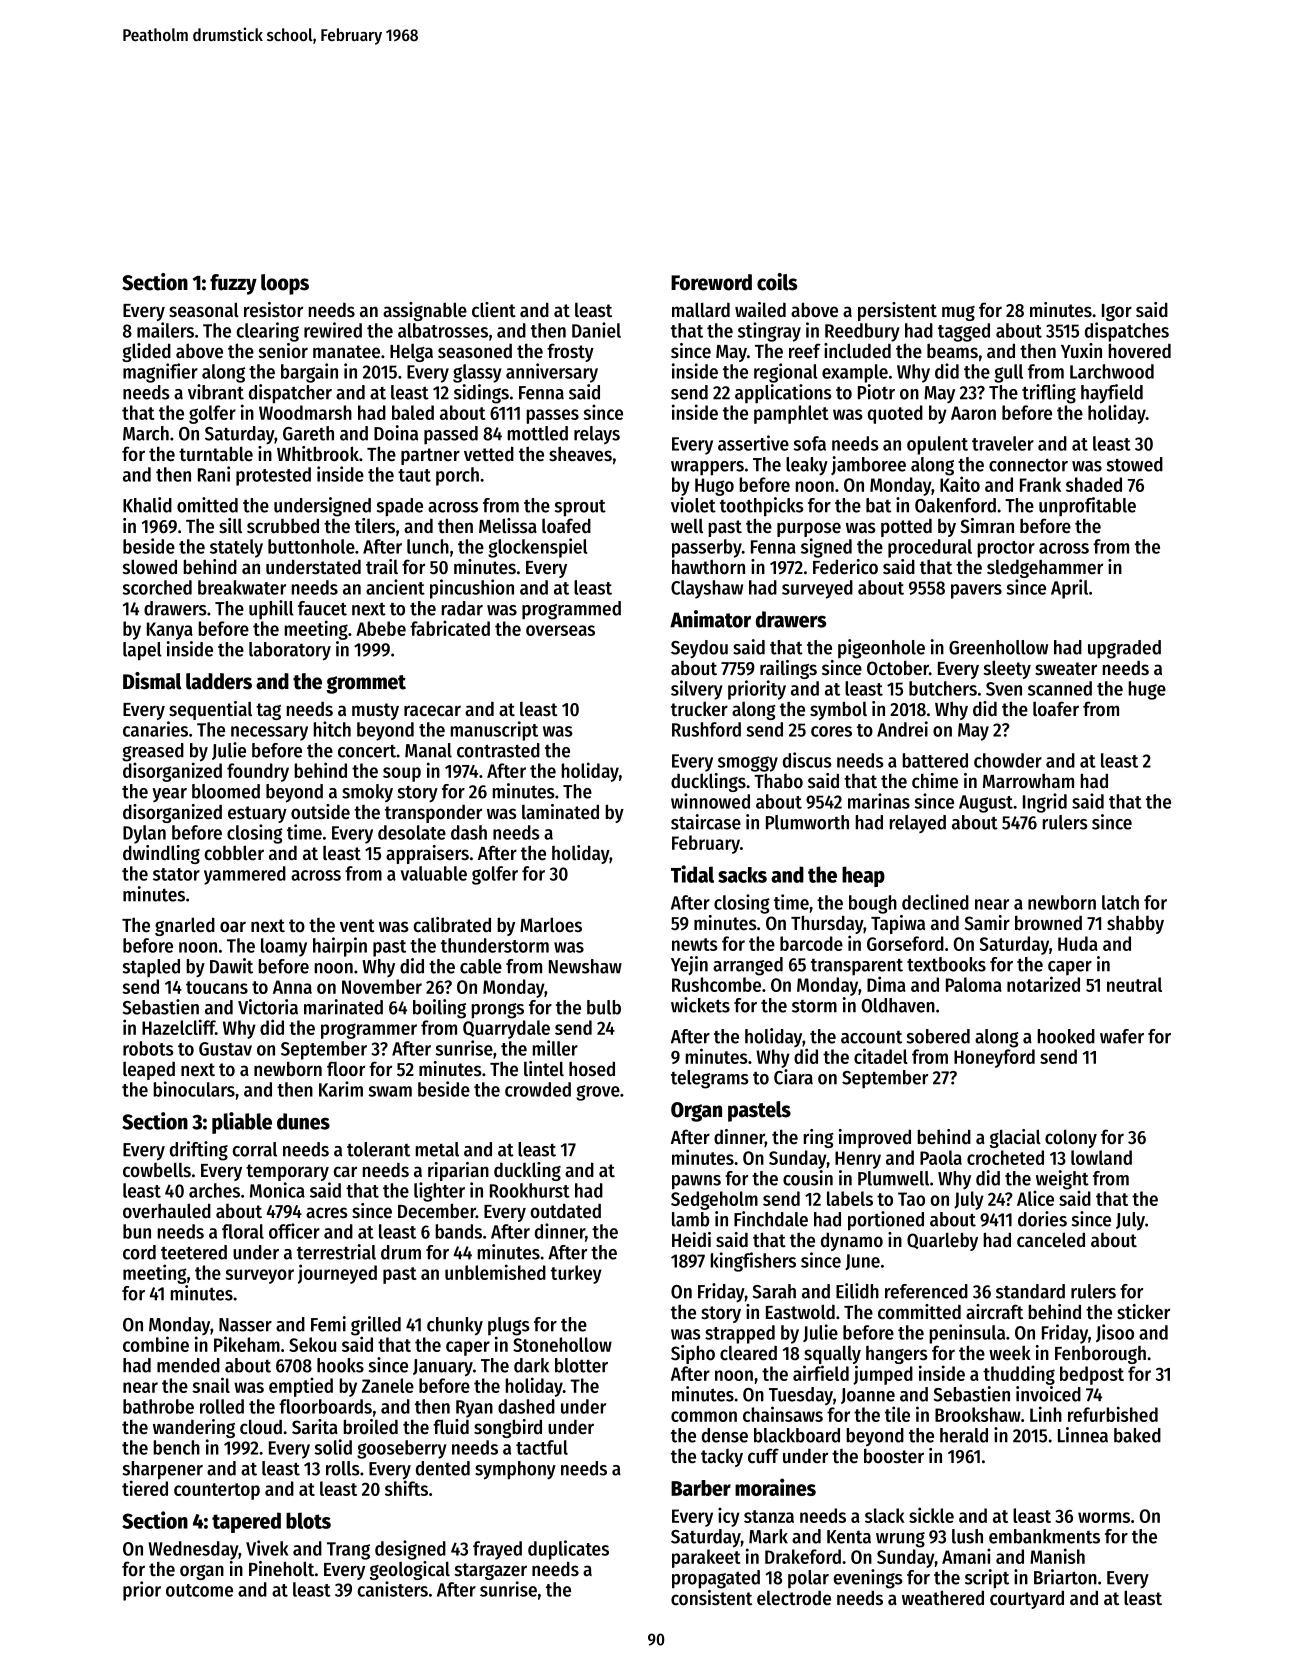 Image resolution: width=1295 pixels, height=1676 pixels. I want to click on smoggy, so click(748, 764).
